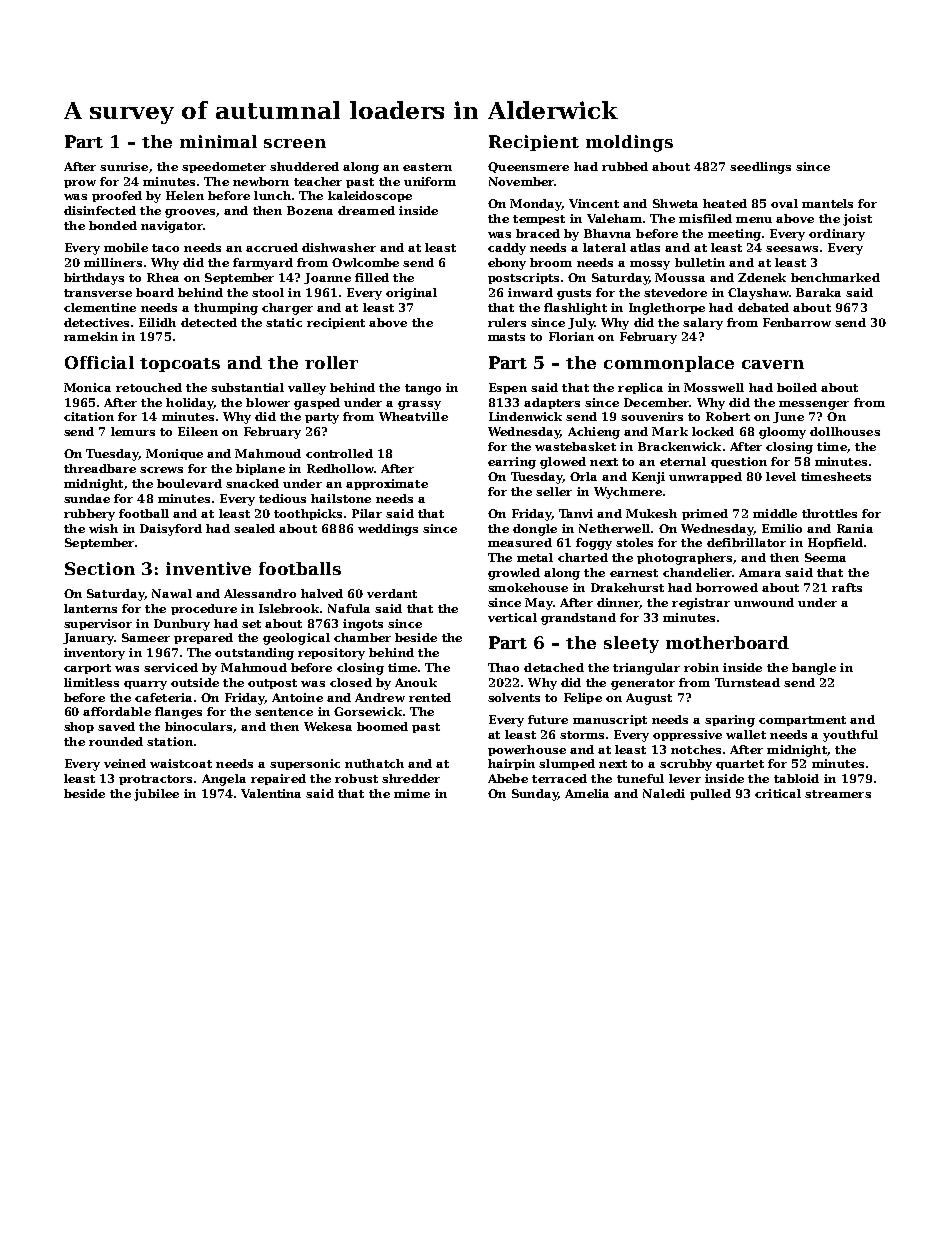  Describe the element at coordinates (100, 568) in the screenshot. I see `Section` at that location.
